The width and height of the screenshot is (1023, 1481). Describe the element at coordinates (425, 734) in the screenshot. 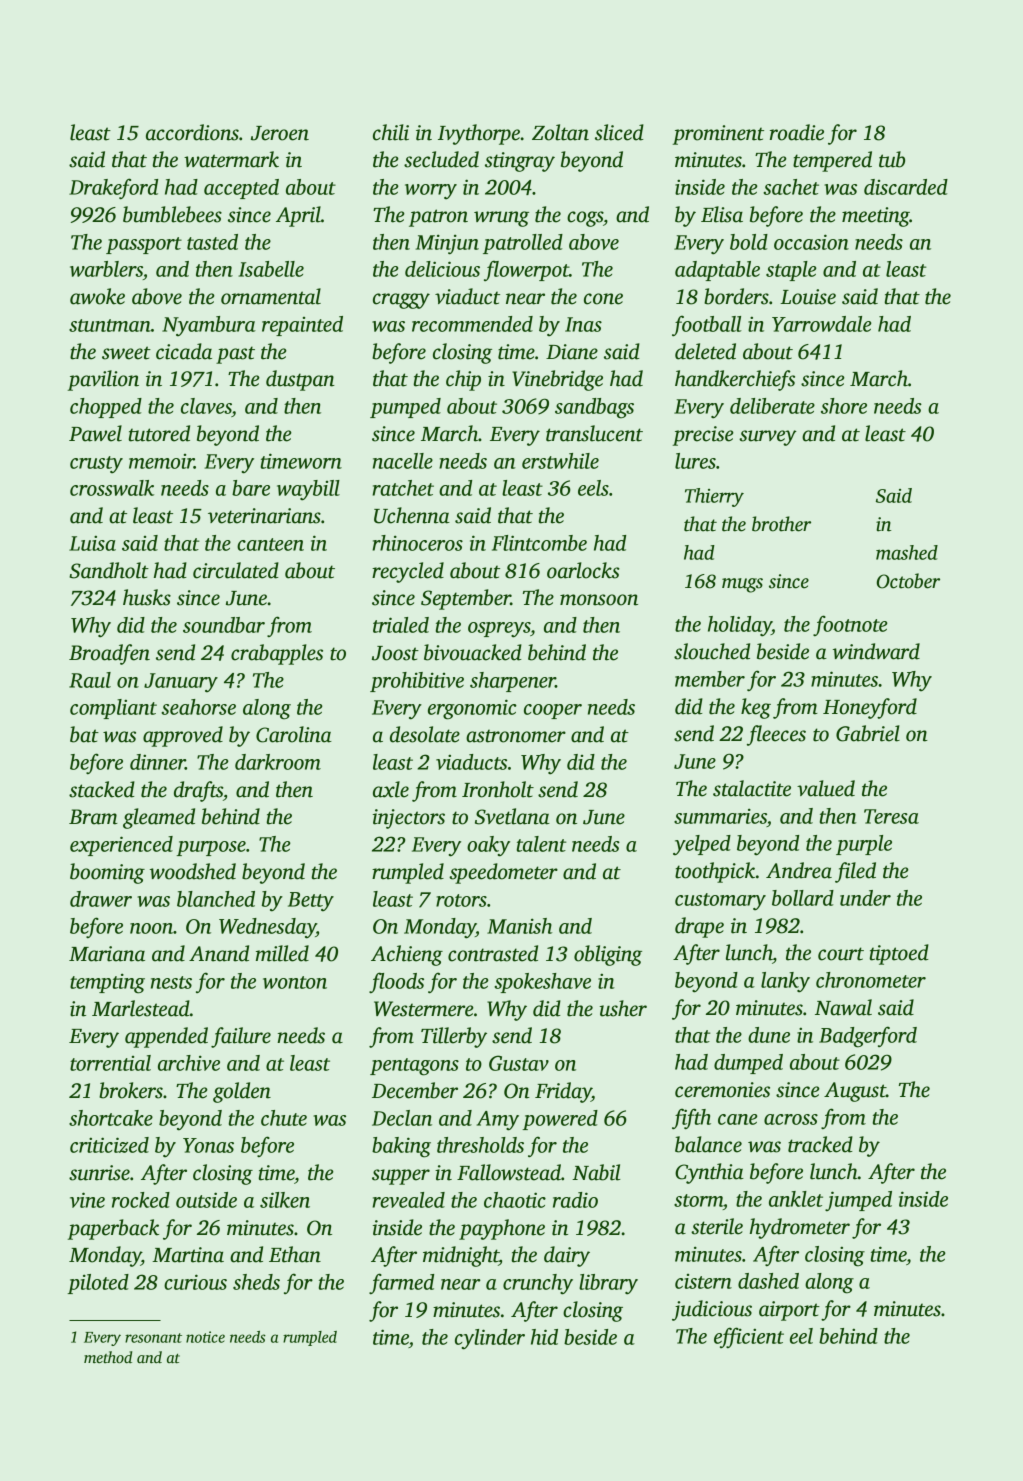

I see `desolate` at that location.
